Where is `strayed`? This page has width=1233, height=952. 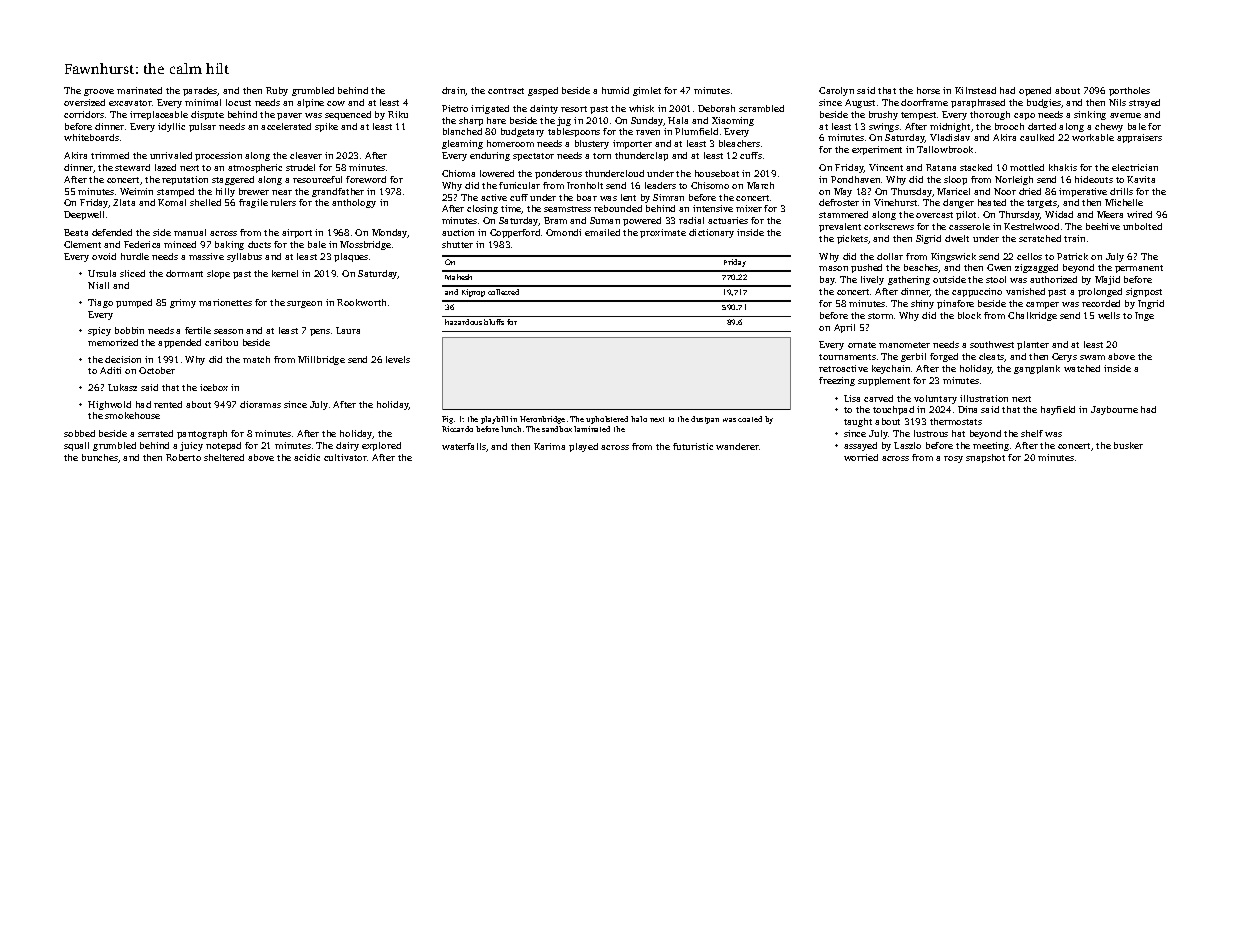
strayed is located at coordinates (1144, 103).
